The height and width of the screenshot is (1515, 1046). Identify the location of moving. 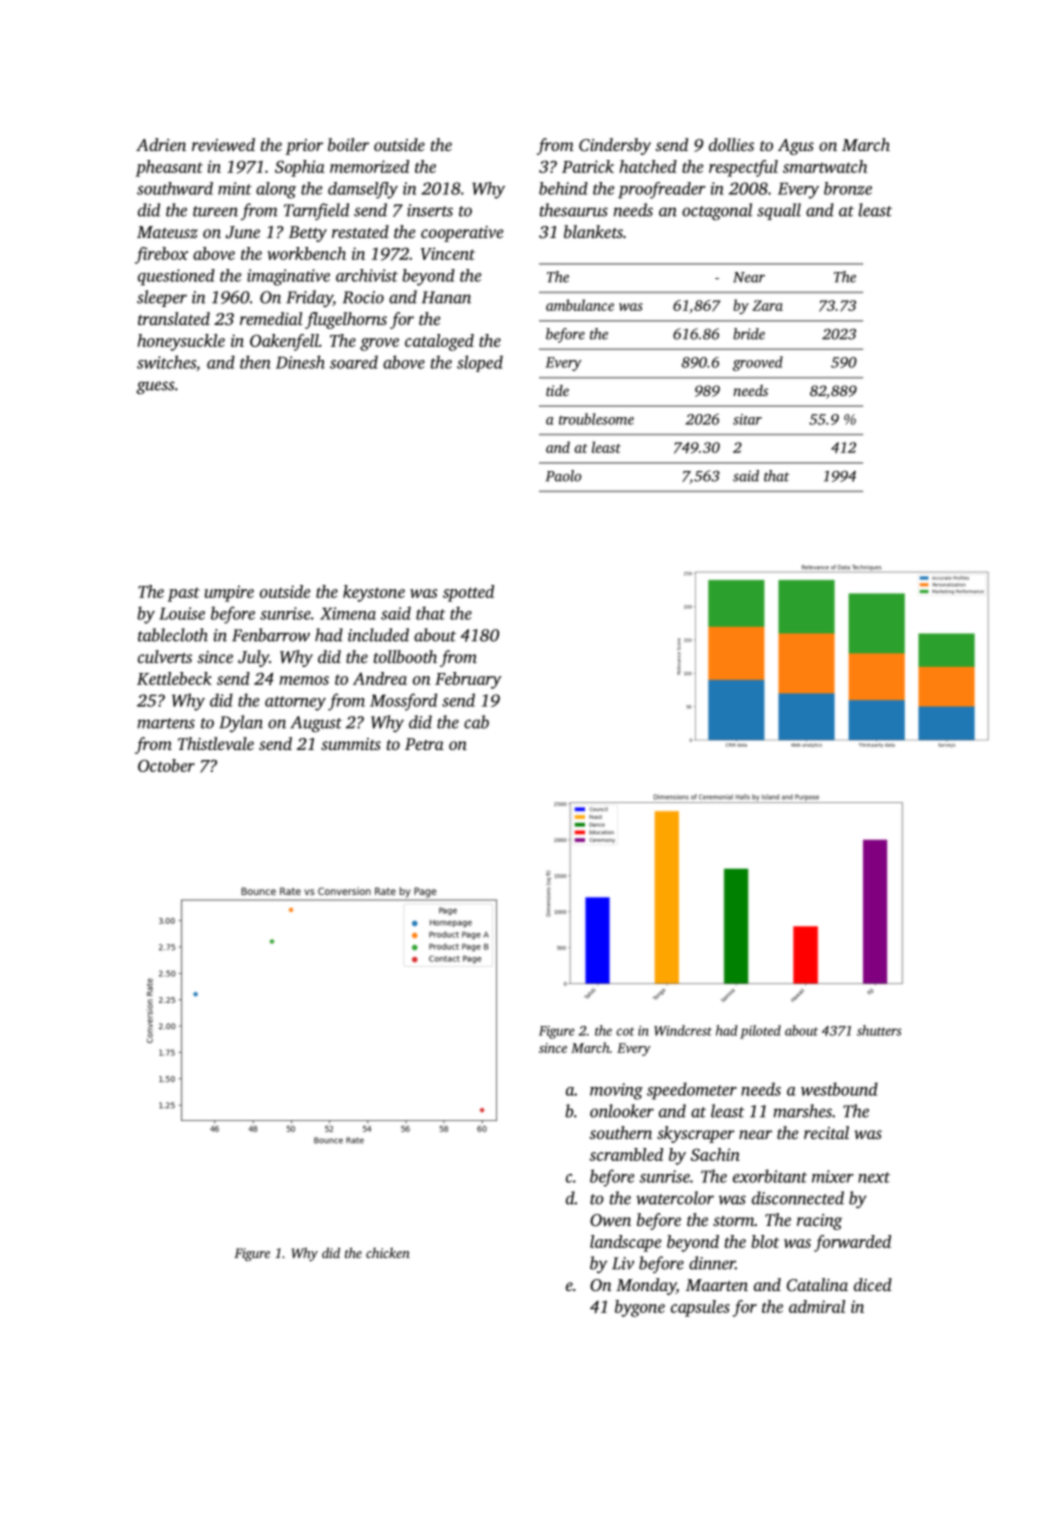
(616, 1091).
